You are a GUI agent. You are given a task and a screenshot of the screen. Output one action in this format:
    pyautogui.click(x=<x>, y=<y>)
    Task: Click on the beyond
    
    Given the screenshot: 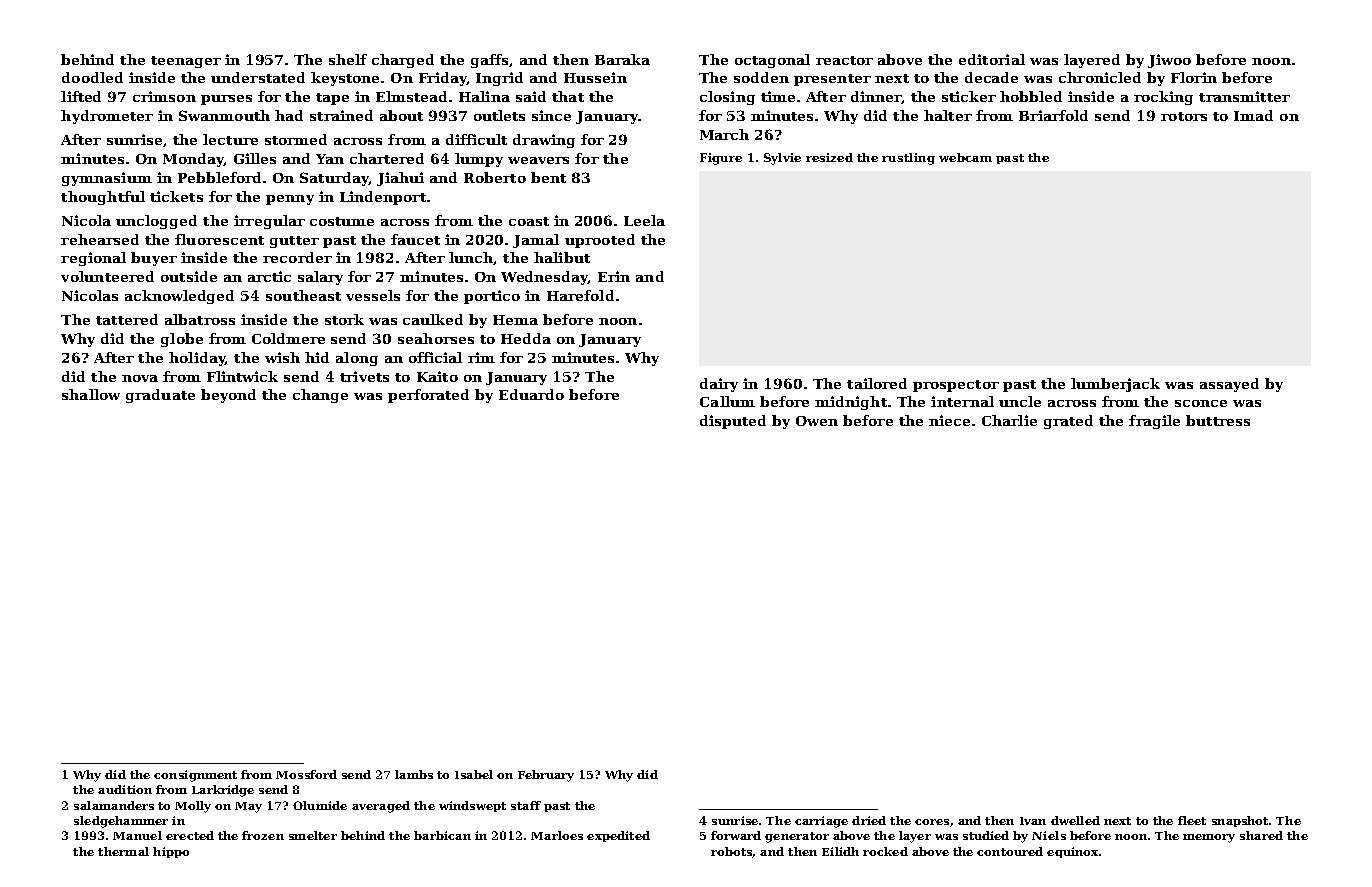 What is the action you would take?
    pyautogui.click(x=228, y=396)
